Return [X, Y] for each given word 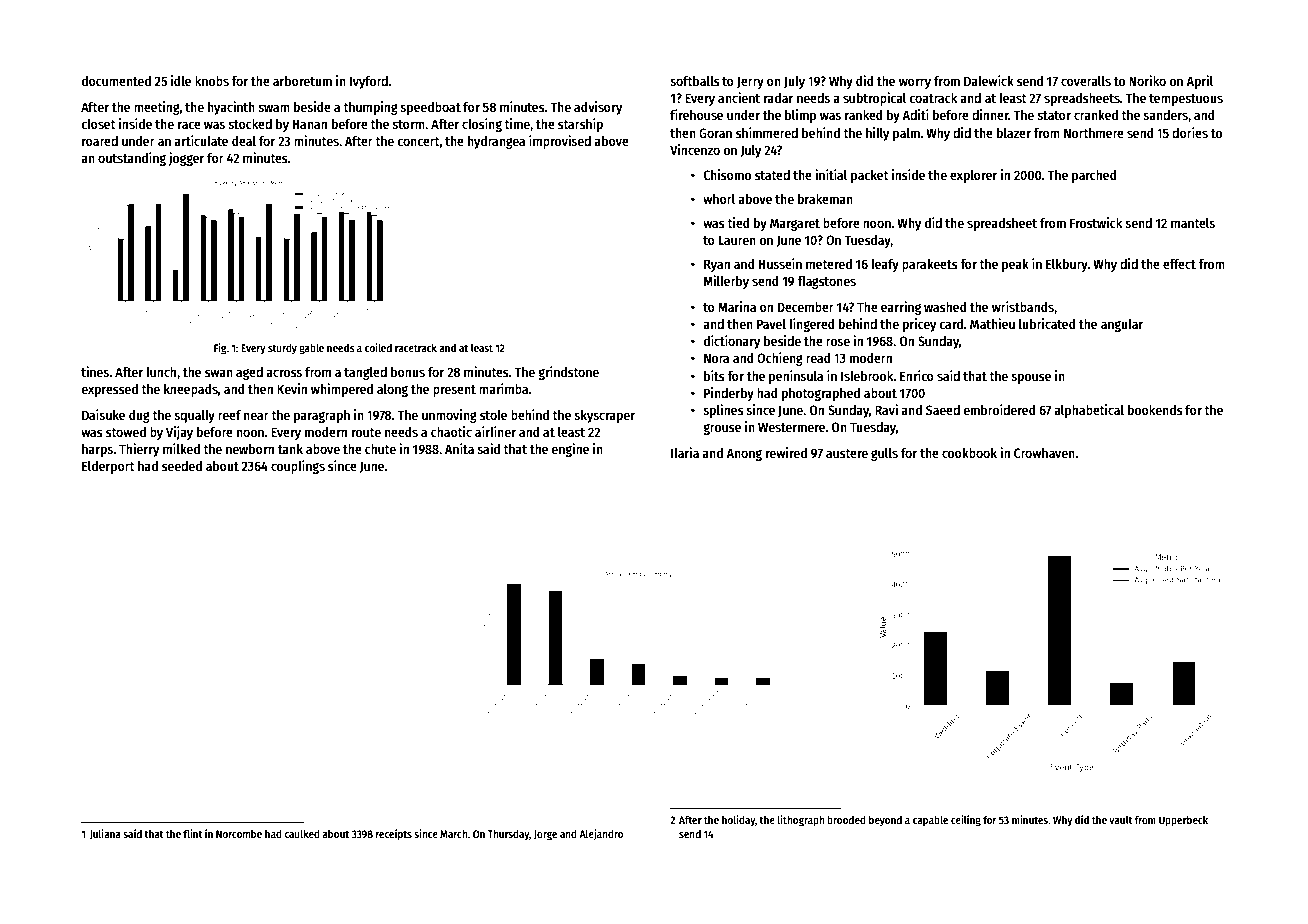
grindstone [568, 373]
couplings [298, 467]
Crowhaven [1044, 453]
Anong [744, 454]
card [951, 324]
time [517, 123]
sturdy [282, 349]
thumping [370, 108]
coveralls [1086, 81]
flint [193, 833]
